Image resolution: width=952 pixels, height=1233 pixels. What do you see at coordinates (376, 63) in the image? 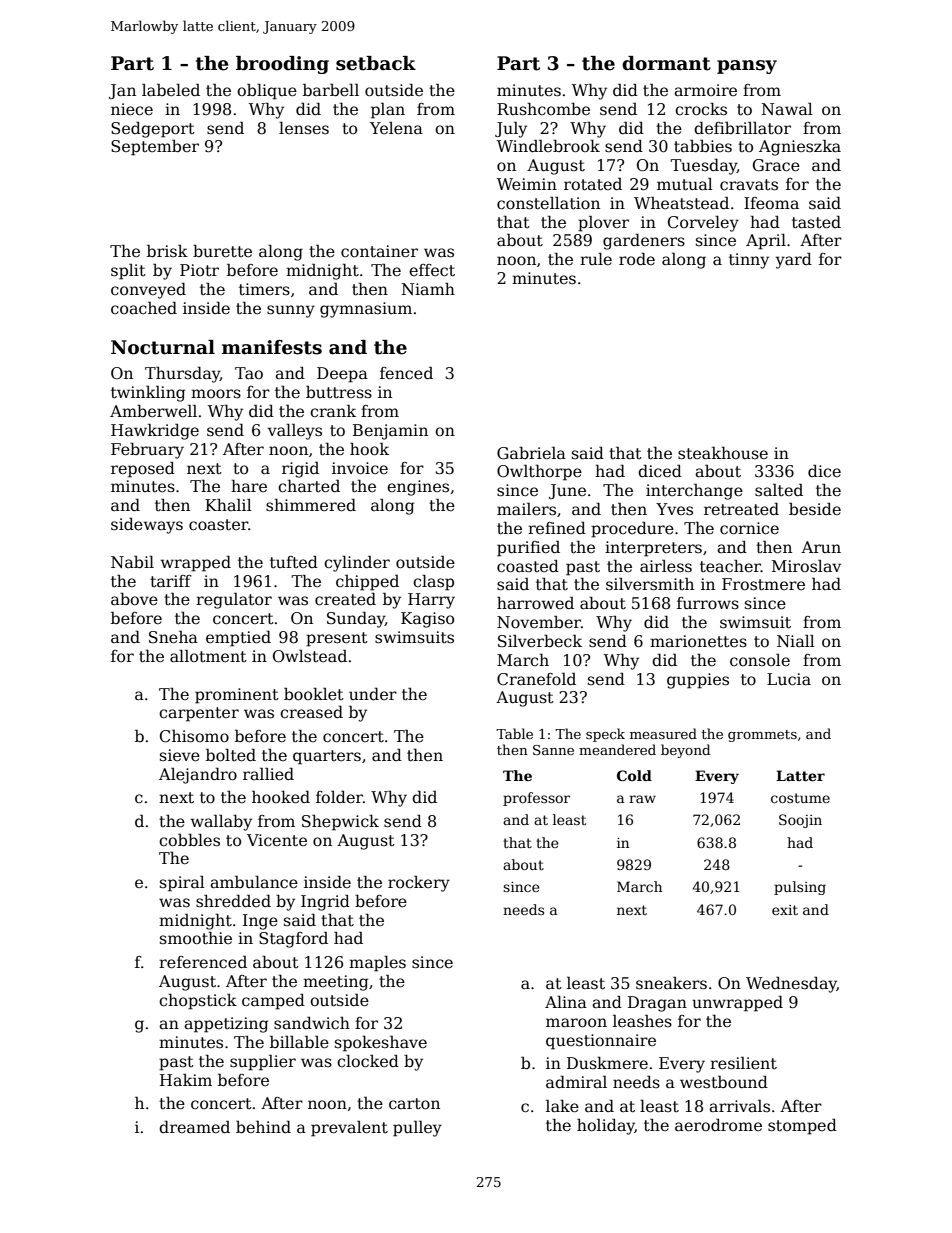
I see `setback` at bounding box center [376, 63].
